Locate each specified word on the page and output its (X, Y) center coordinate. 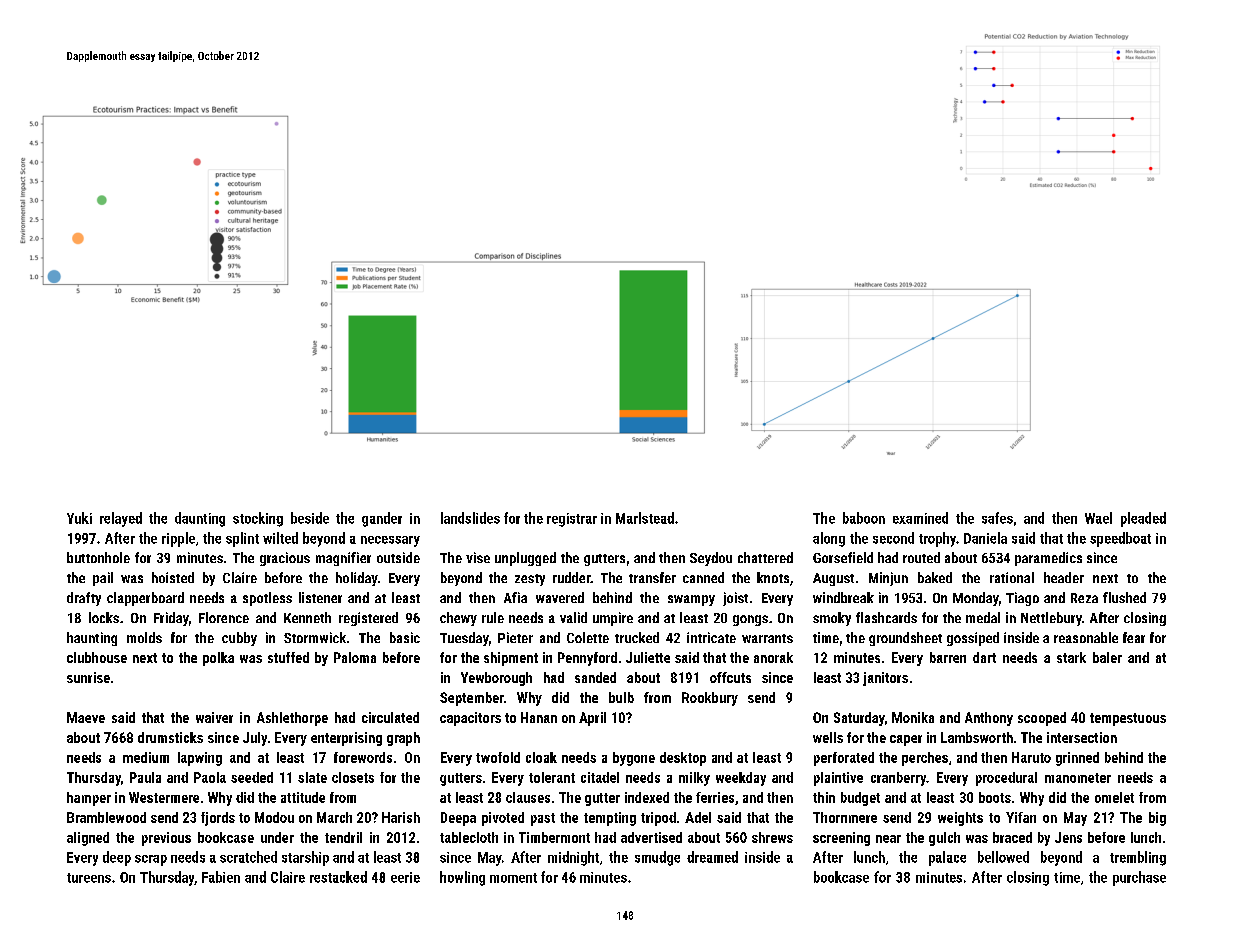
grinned (1077, 759)
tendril (343, 837)
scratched (248, 857)
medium (146, 757)
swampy (691, 600)
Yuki (79, 518)
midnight (573, 858)
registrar (572, 520)
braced (1012, 837)
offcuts (730, 677)
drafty (84, 599)
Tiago (1022, 599)
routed (921, 557)
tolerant (552, 777)
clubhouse (97, 657)
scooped (1042, 719)
